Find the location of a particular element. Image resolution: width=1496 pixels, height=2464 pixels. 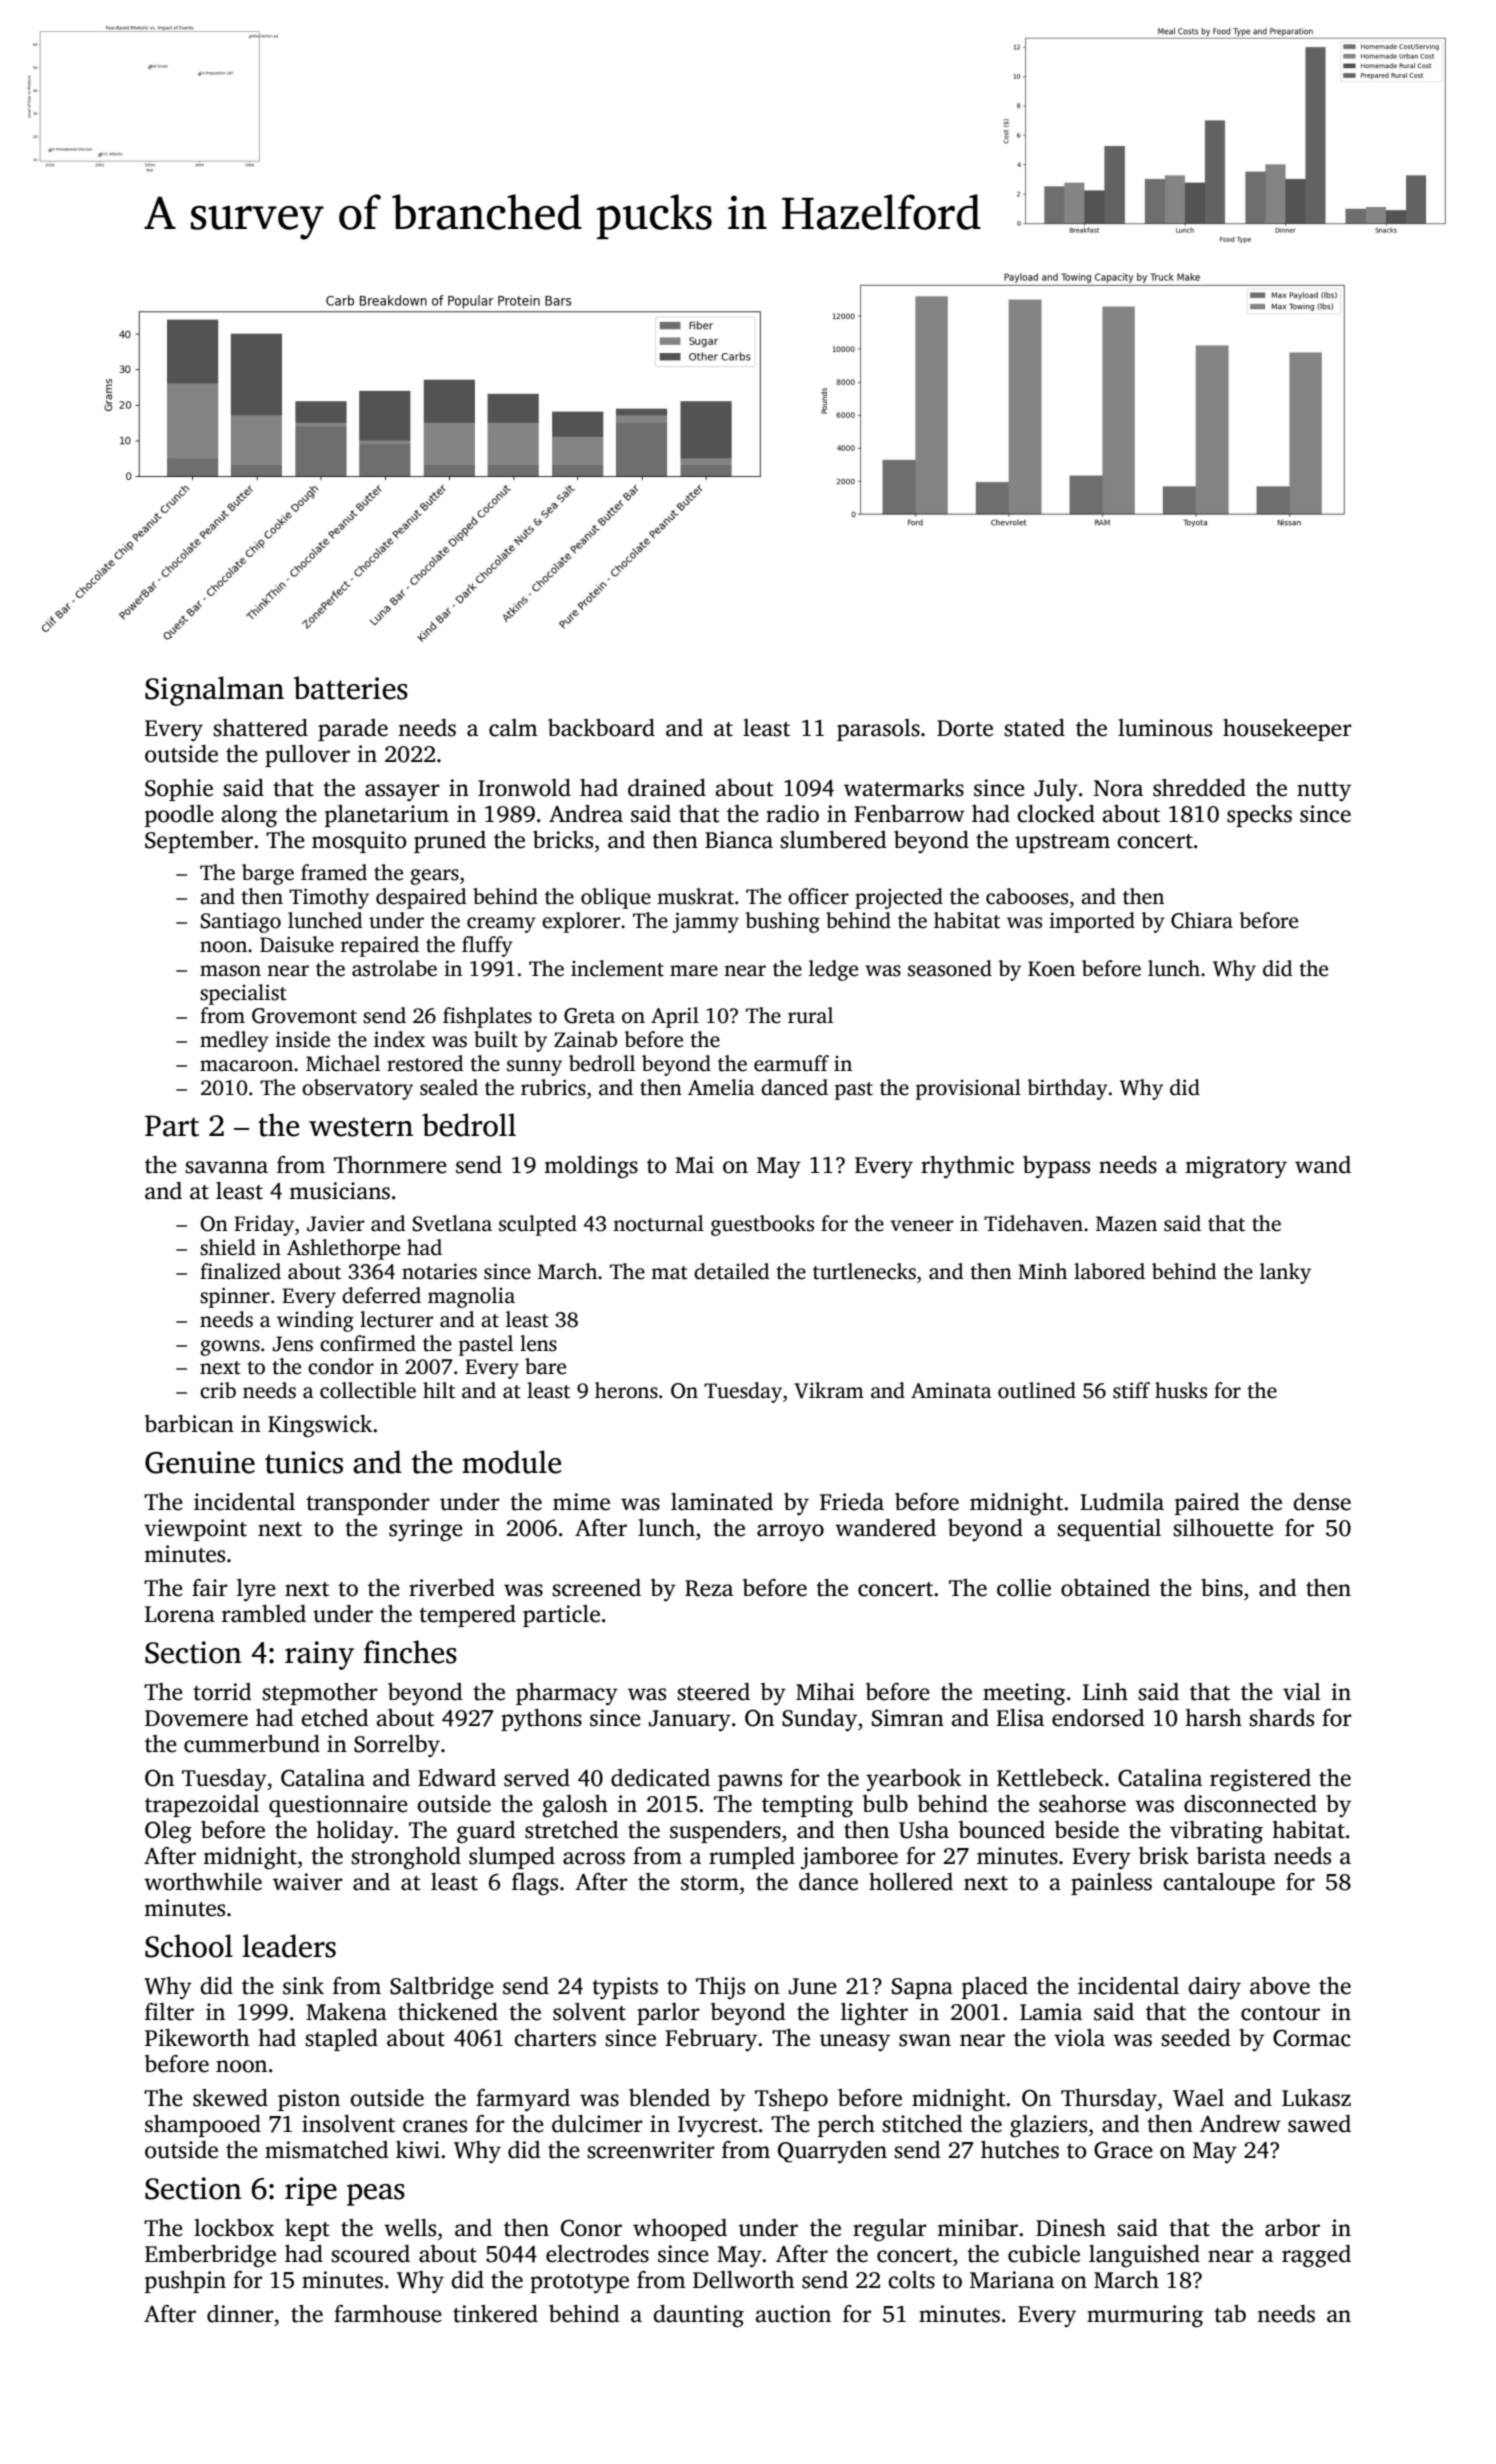

tab is located at coordinates (1230, 2314).
